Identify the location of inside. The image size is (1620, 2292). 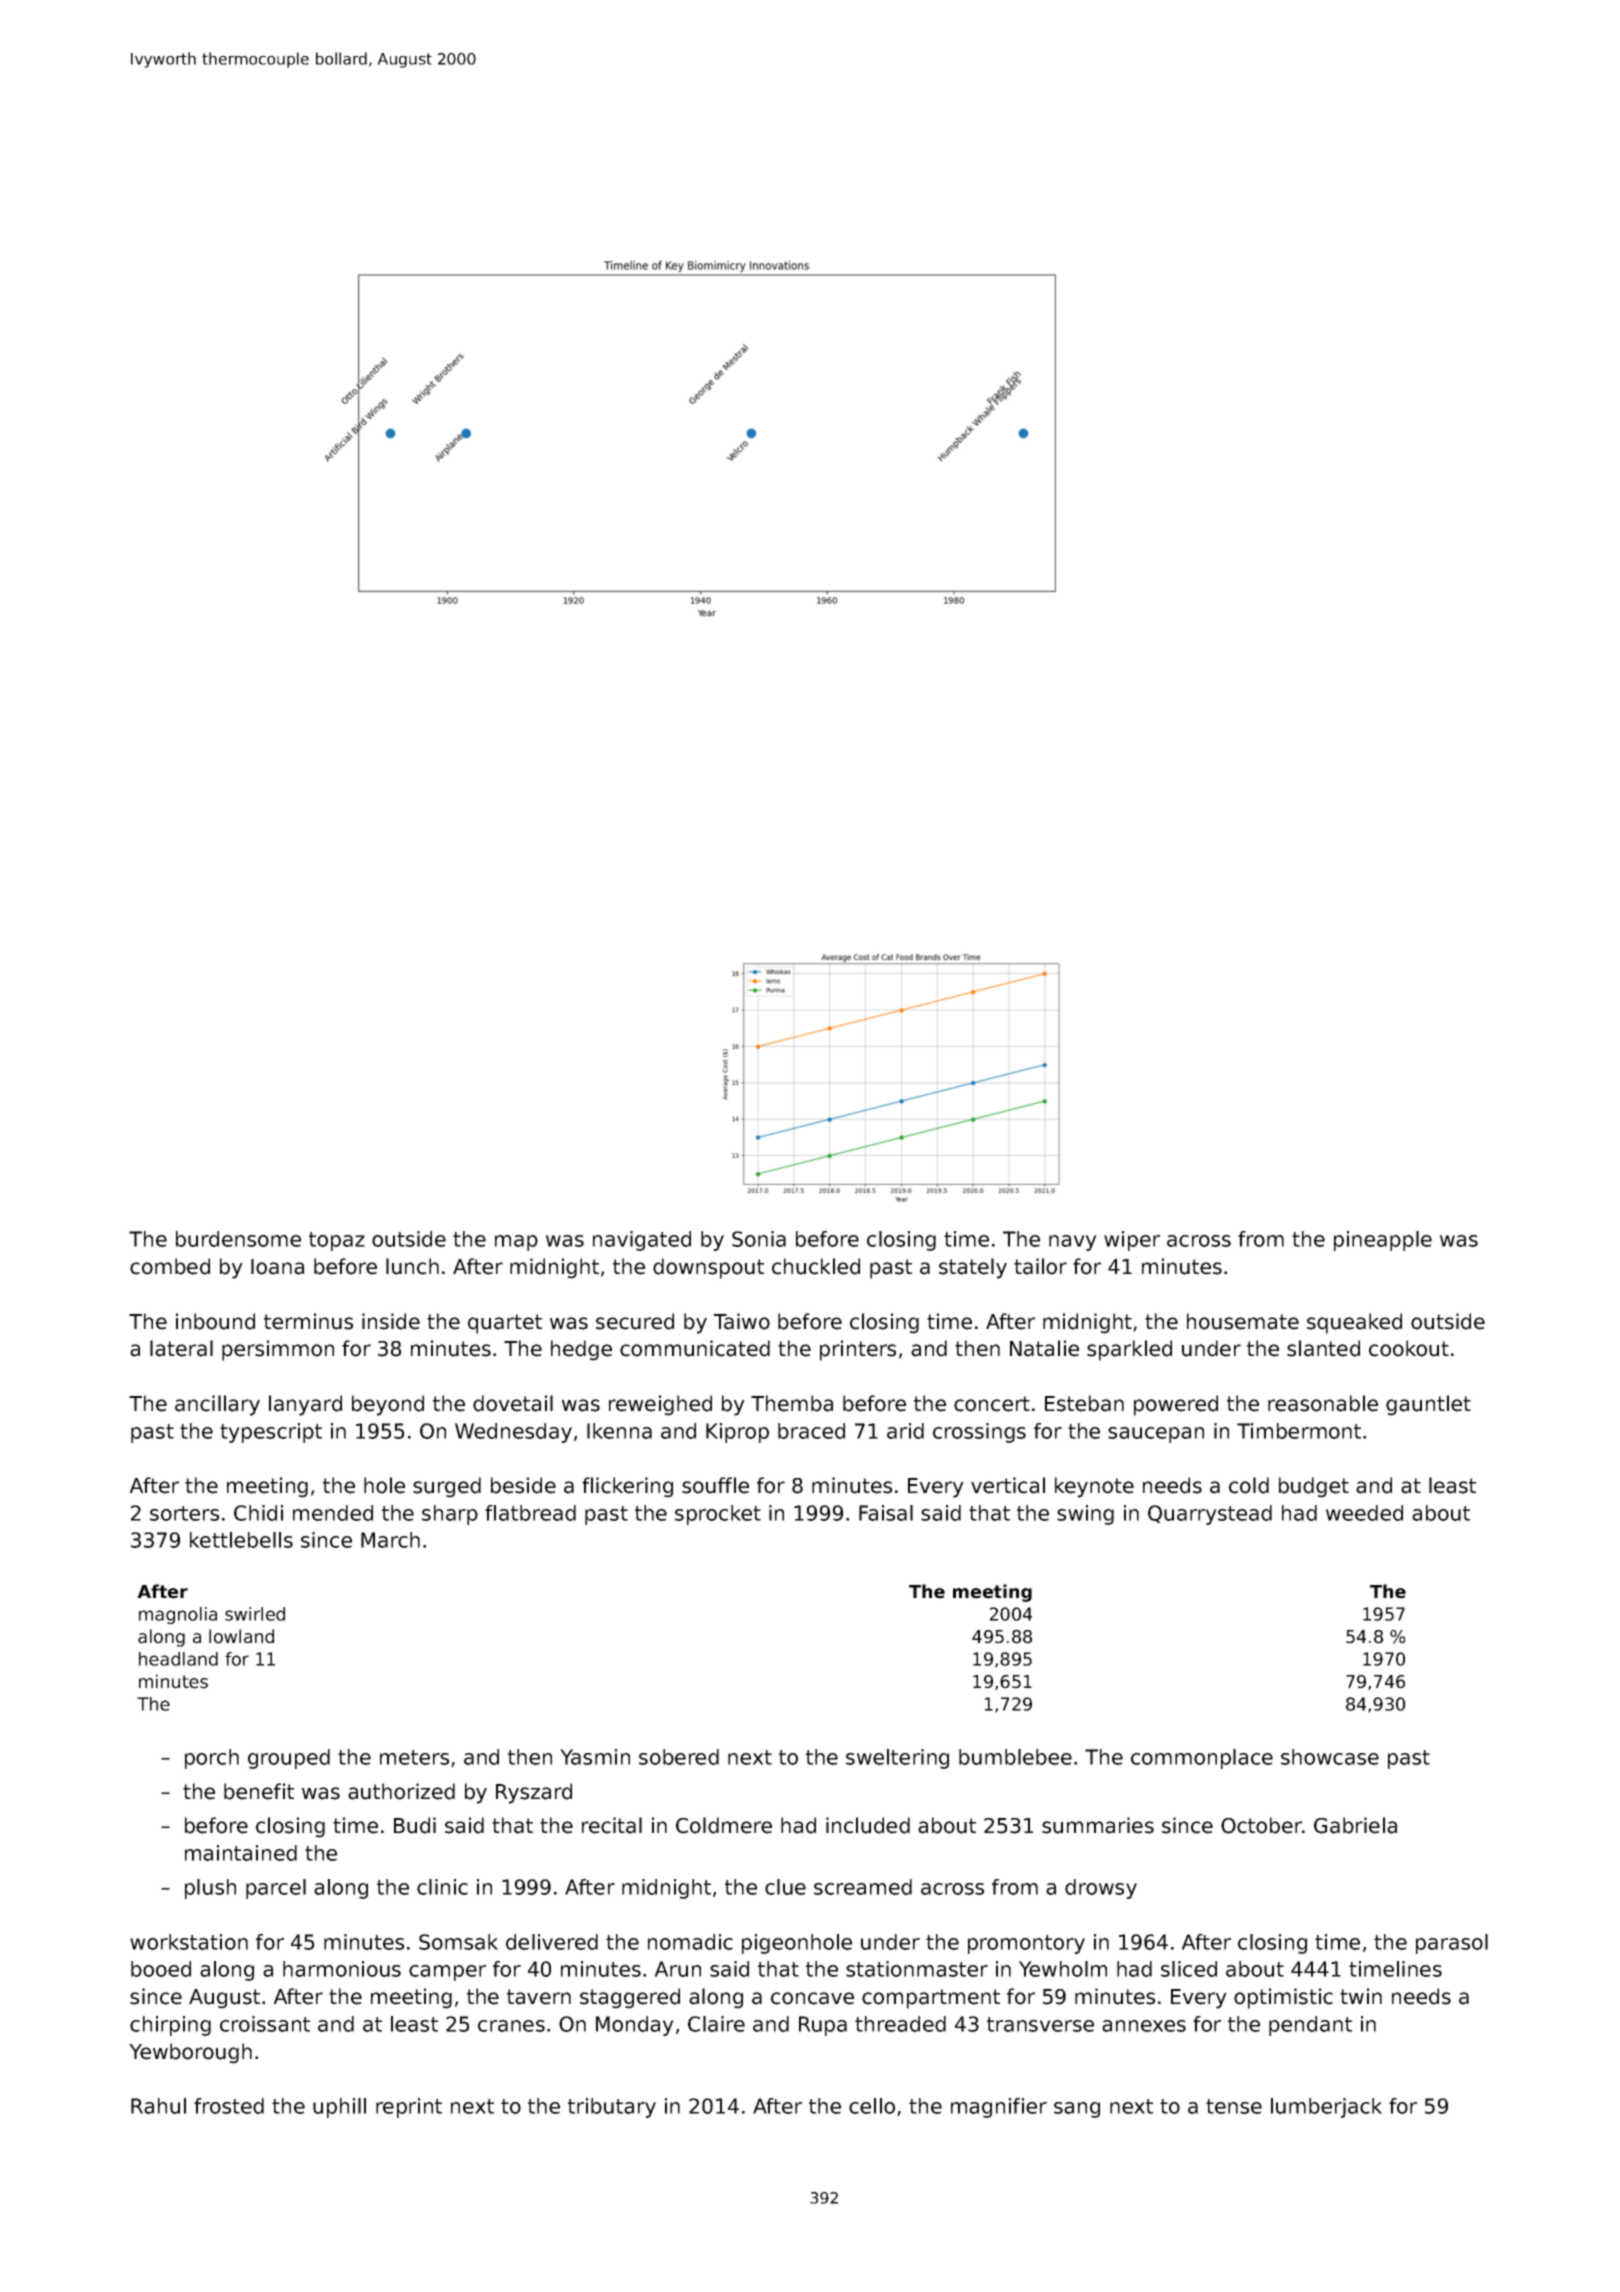
(391, 1321).
